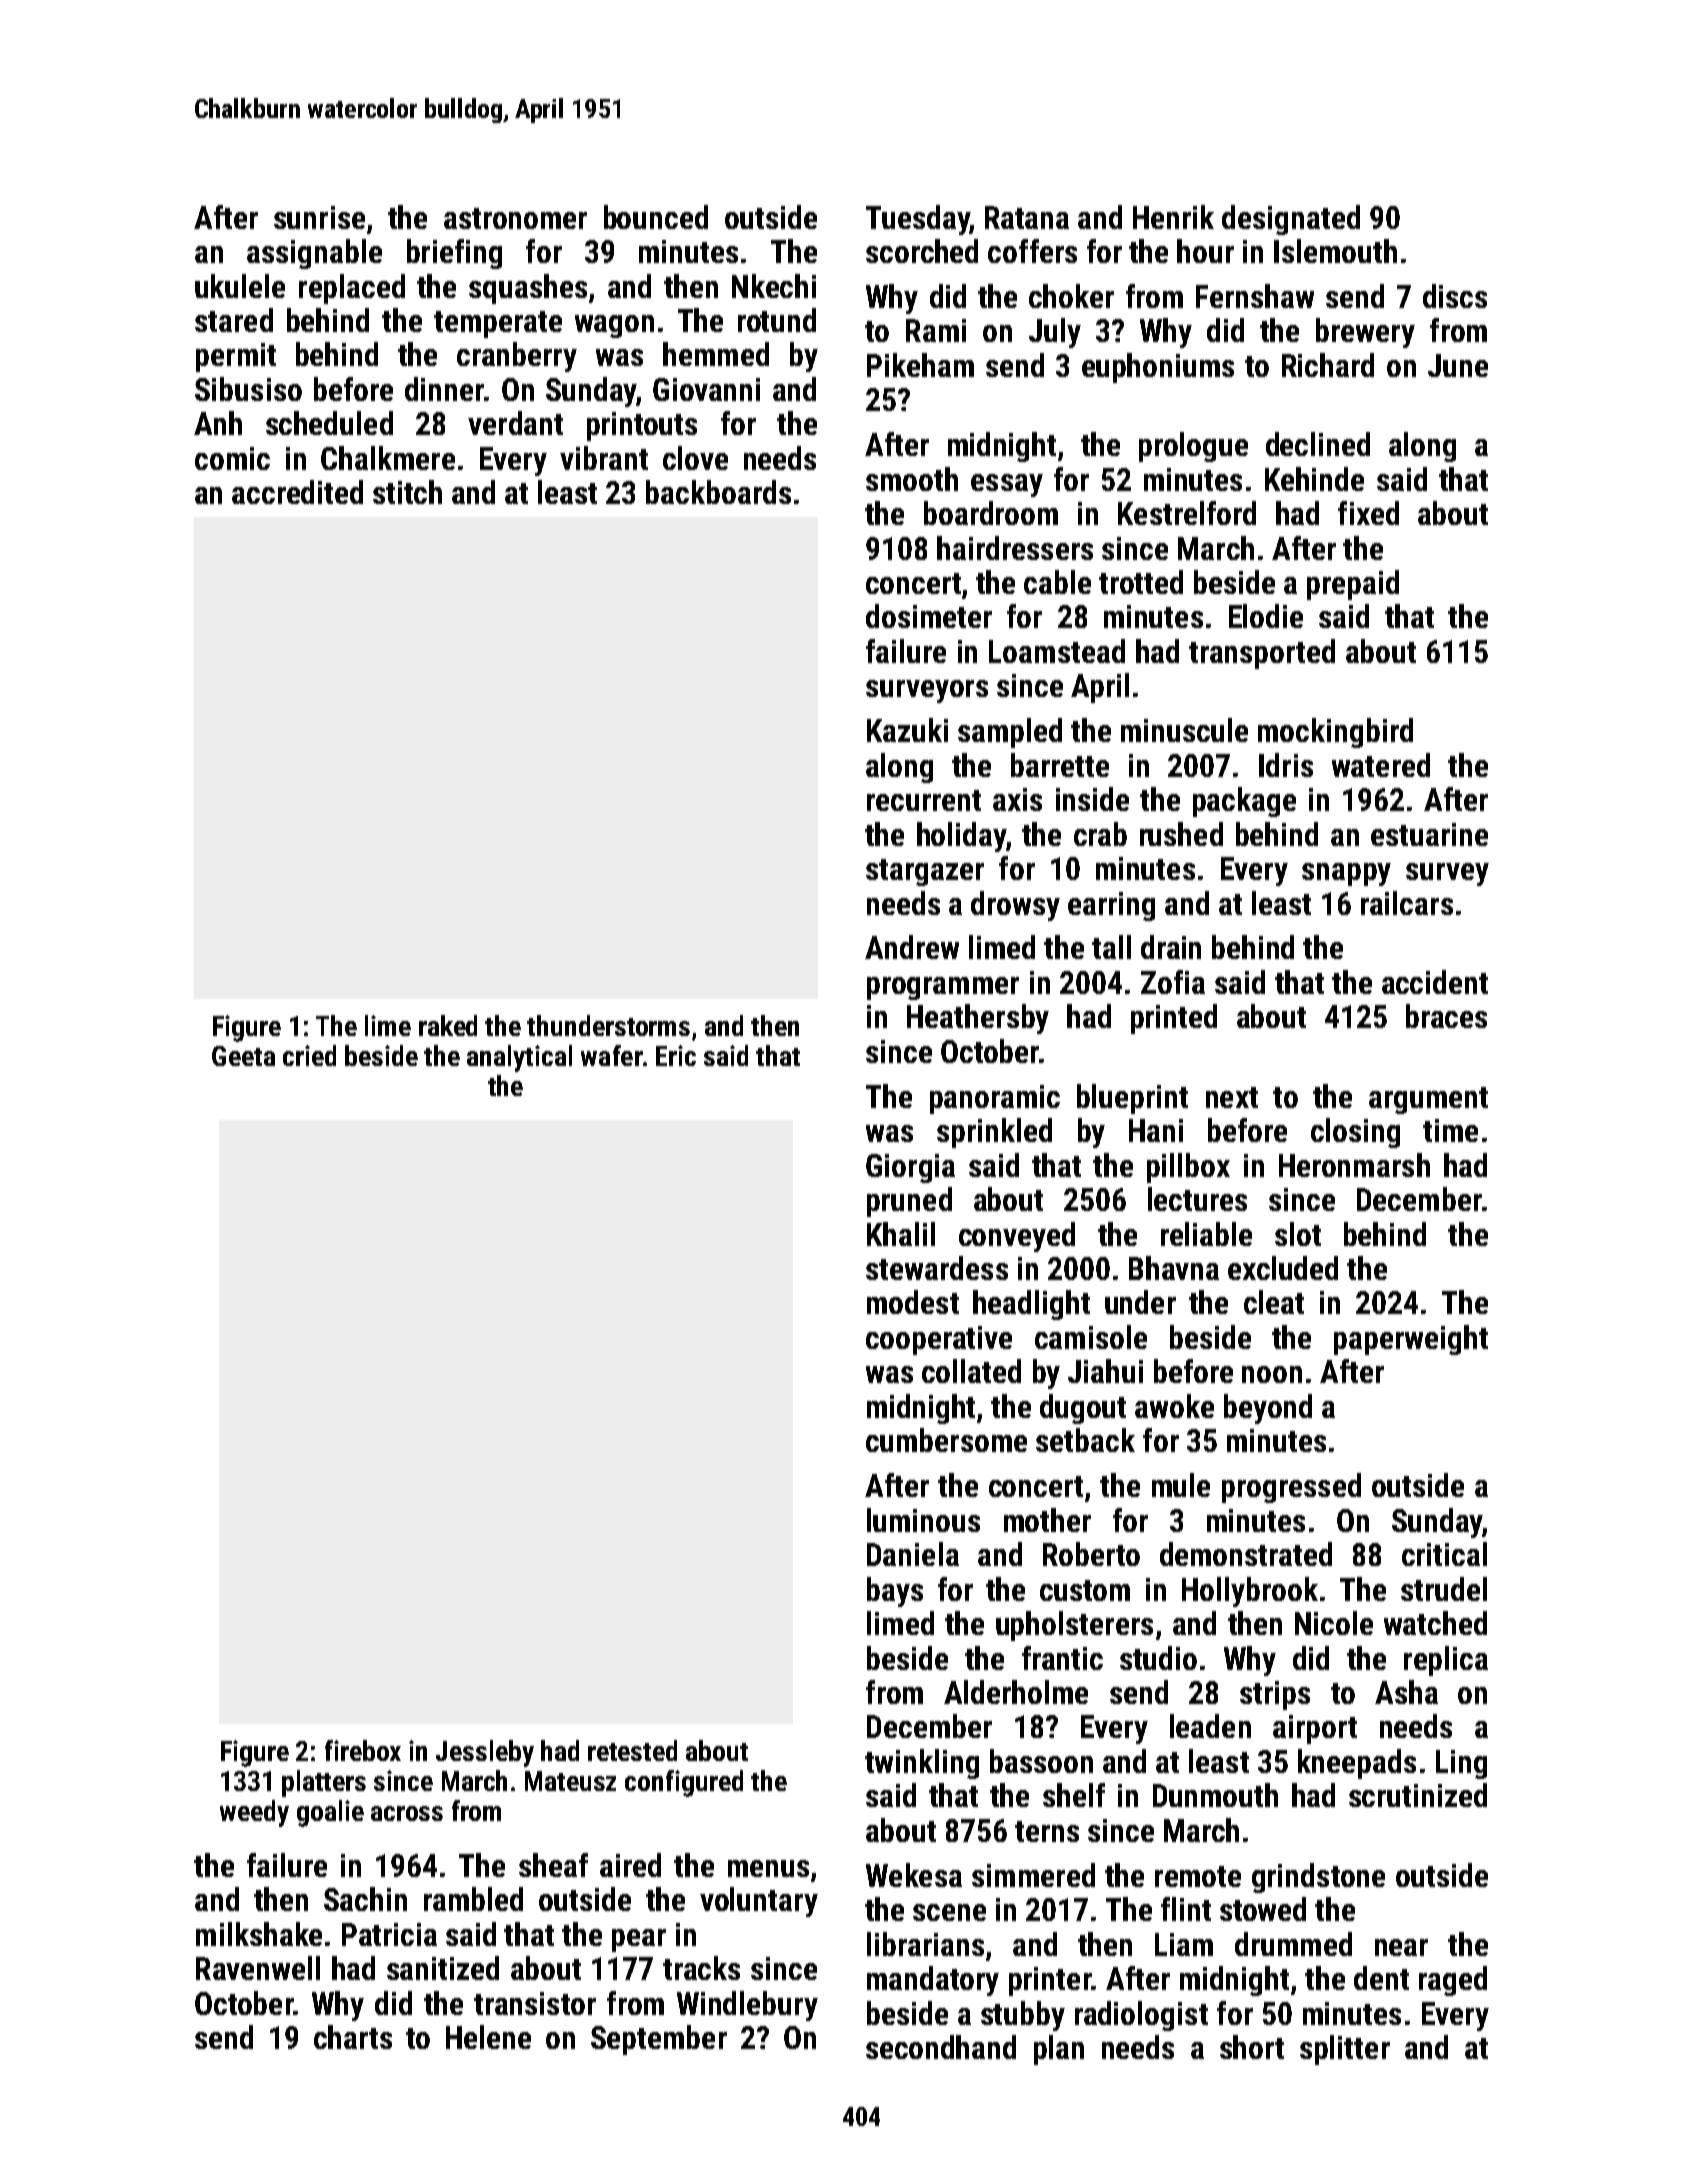 Image resolution: width=1683 pixels, height=2178 pixels. Describe the element at coordinates (718, 492) in the screenshot. I see `backboards` at that location.
